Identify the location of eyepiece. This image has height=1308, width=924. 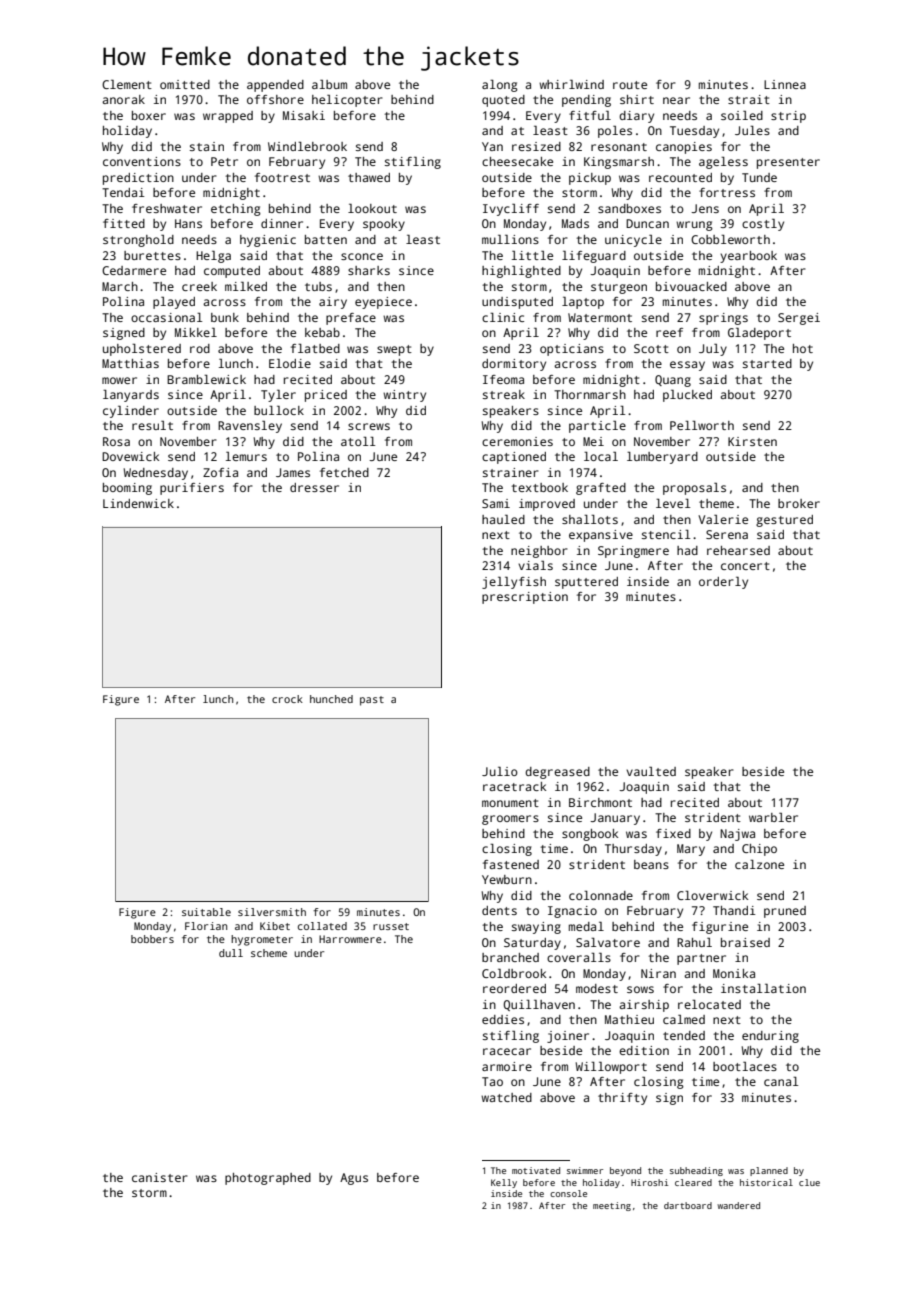
(383, 303).
